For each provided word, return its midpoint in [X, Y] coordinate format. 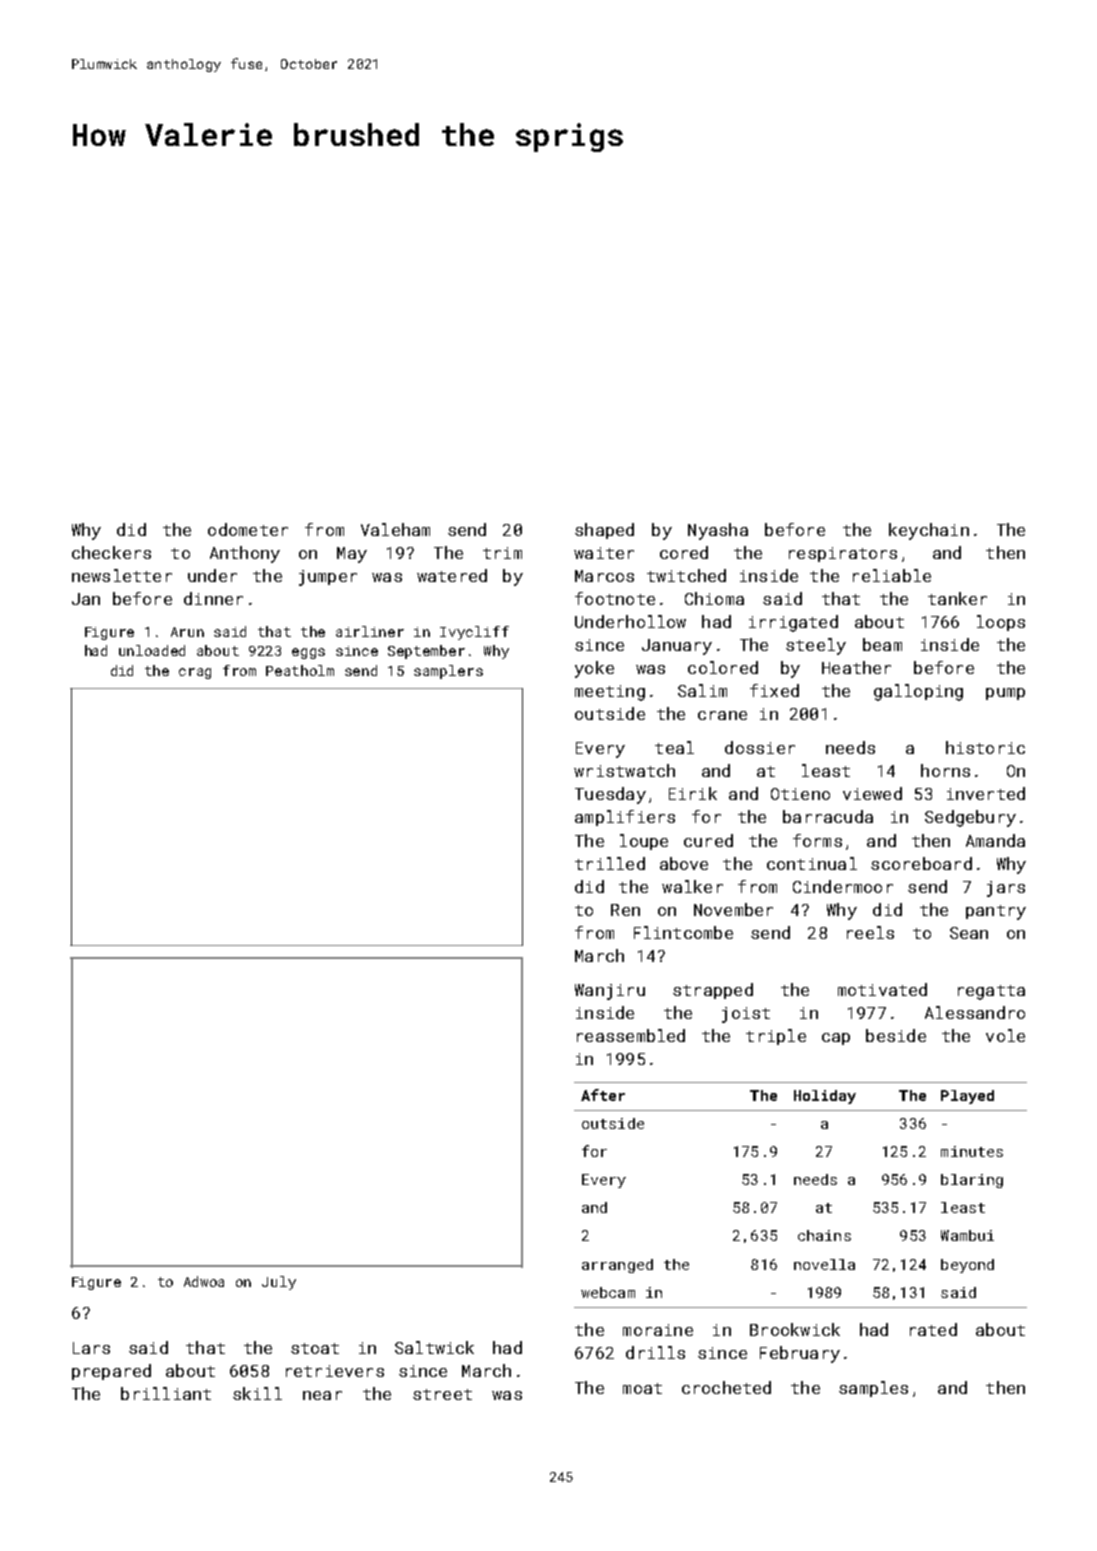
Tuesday [610, 795]
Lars [91, 1348]
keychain [929, 531]
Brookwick [795, 1329]
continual [812, 863]
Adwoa [204, 1281]
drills [655, 1352]
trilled [610, 863]
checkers [111, 552]
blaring [972, 1181]
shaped [604, 531]
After [603, 1095]
